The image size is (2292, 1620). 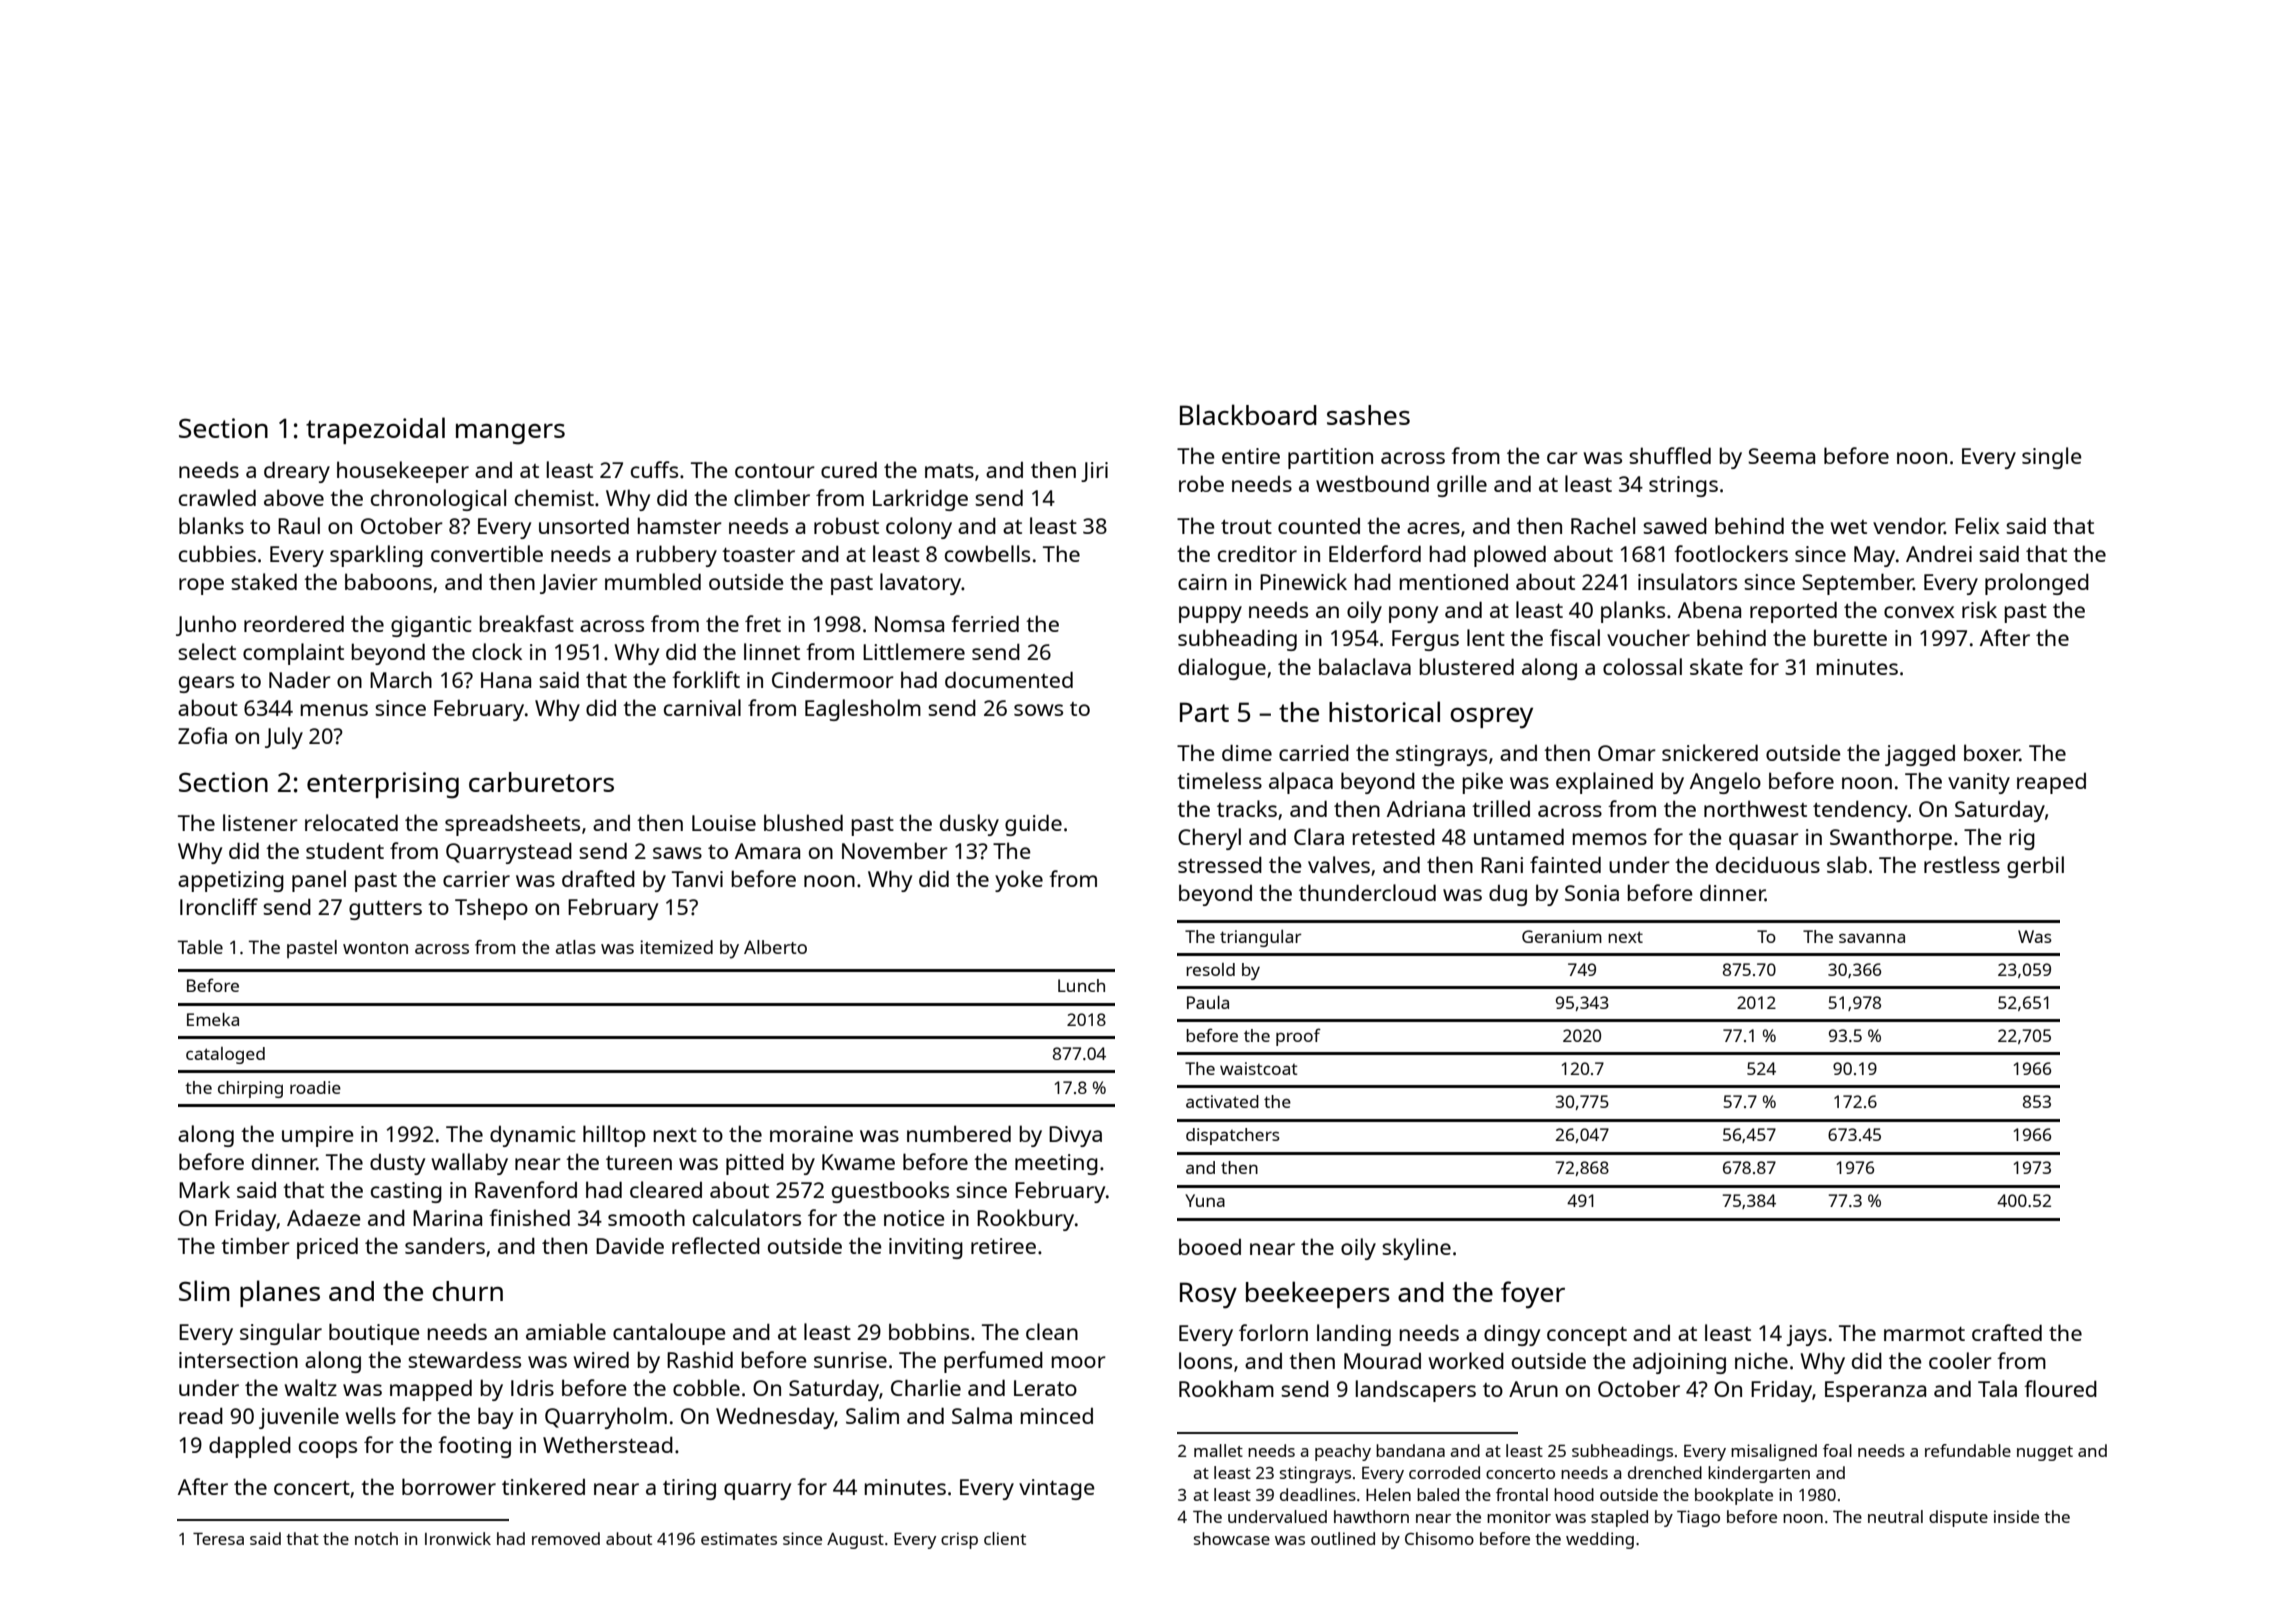 What do you see at coordinates (1872, 938) in the document?
I see `savanna` at bounding box center [1872, 938].
